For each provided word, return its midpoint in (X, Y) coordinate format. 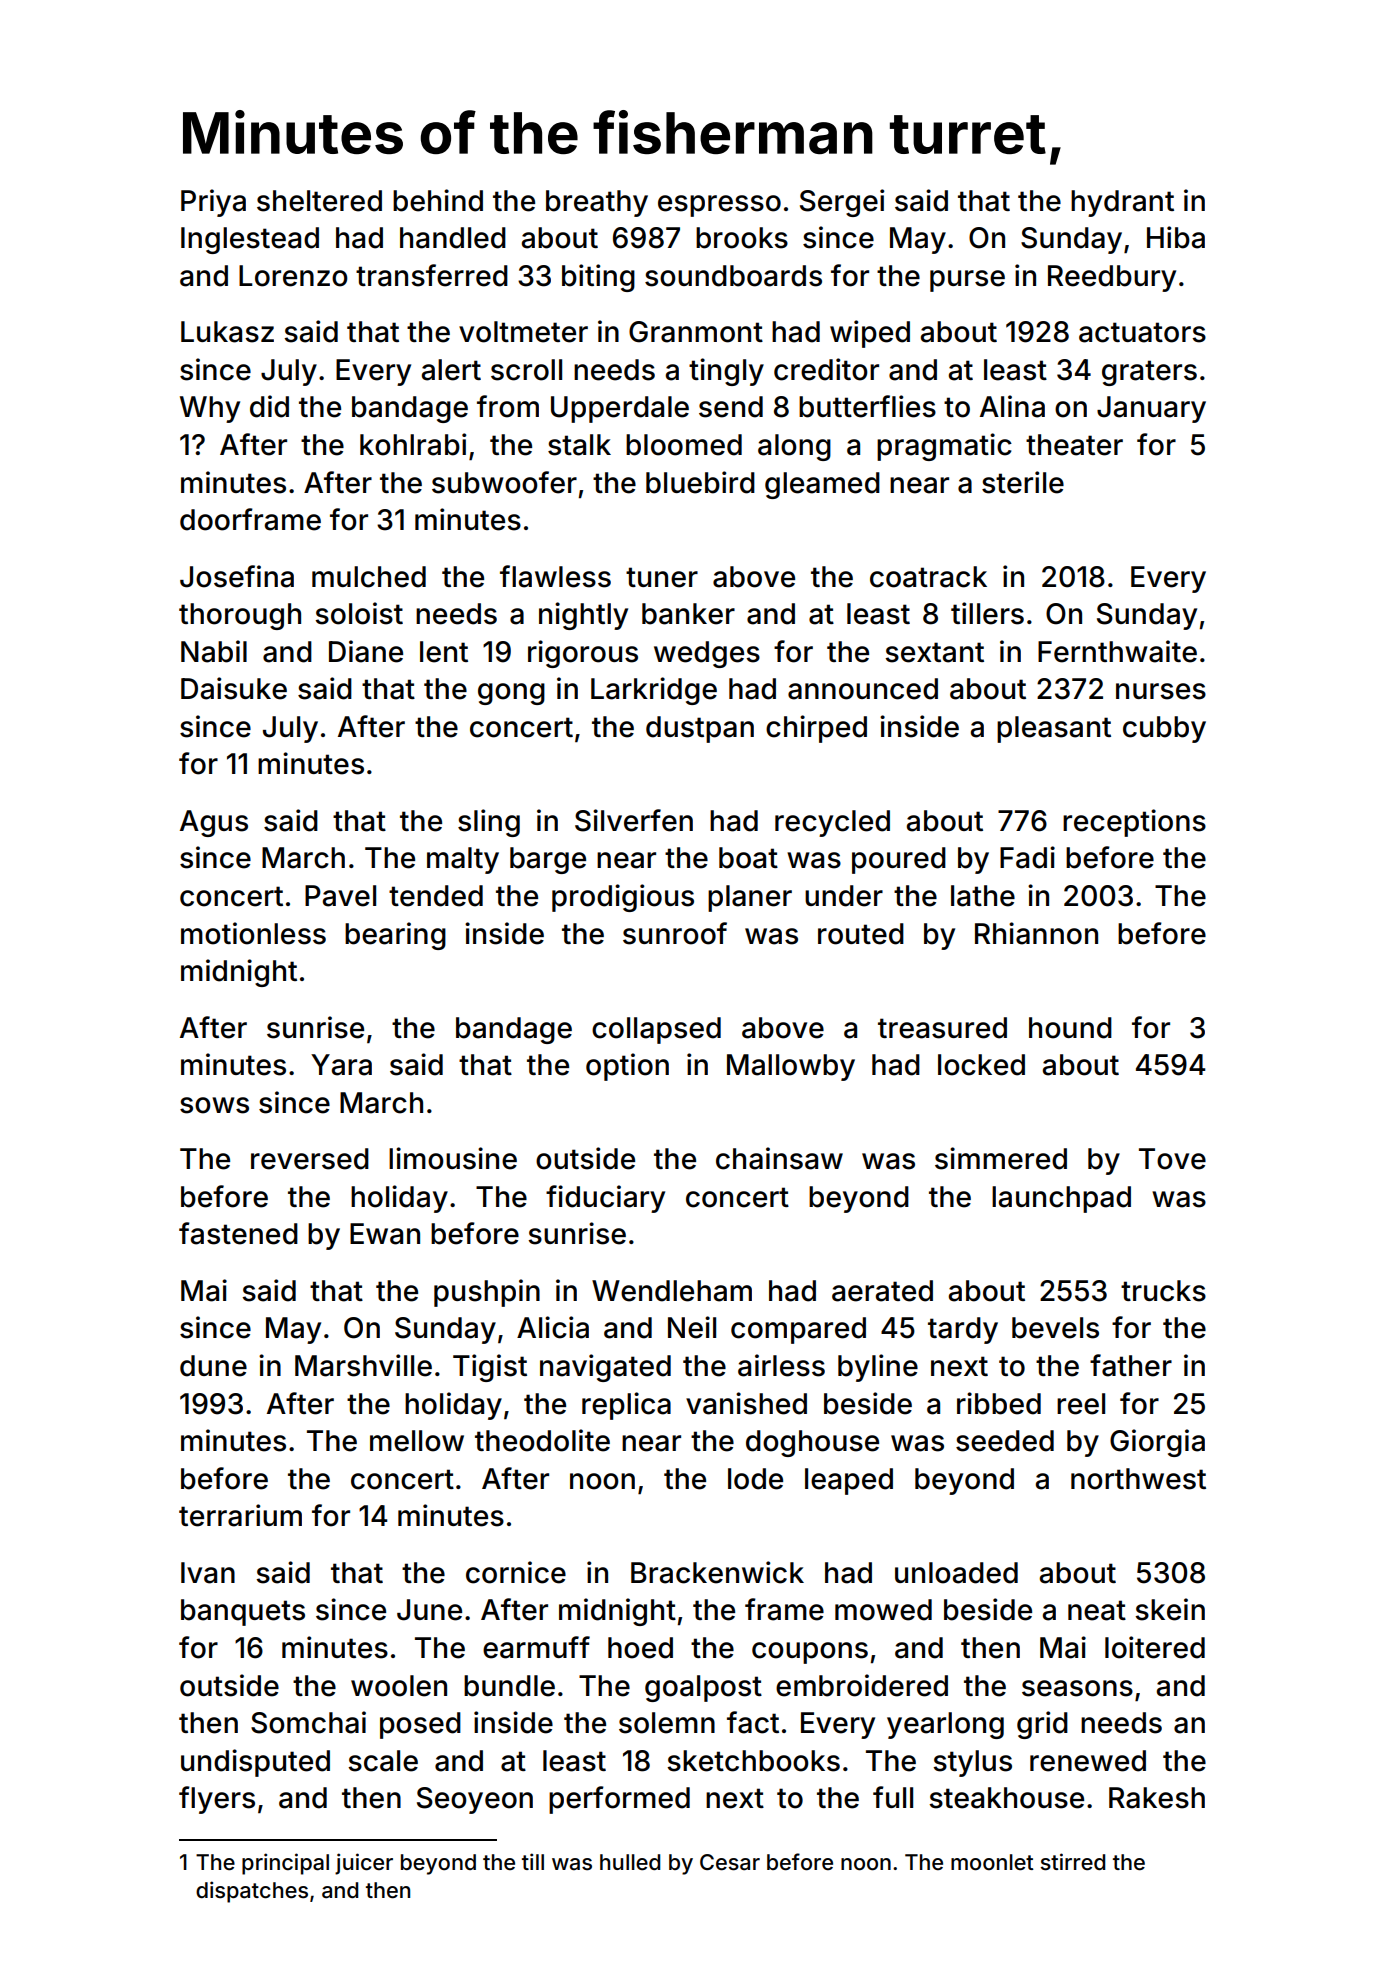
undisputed (255, 1763)
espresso (719, 206)
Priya (213, 203)
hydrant (1122, 203)
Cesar (730, 1862)
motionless (253, 933)
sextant (934, 652)
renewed (1088, 1761)
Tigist (490, 1368)
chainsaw (779, 1158)
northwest (1138, 1479)
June (429, 1610)
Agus (214, 823)
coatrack (928, 577)
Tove (1172, 1159)
